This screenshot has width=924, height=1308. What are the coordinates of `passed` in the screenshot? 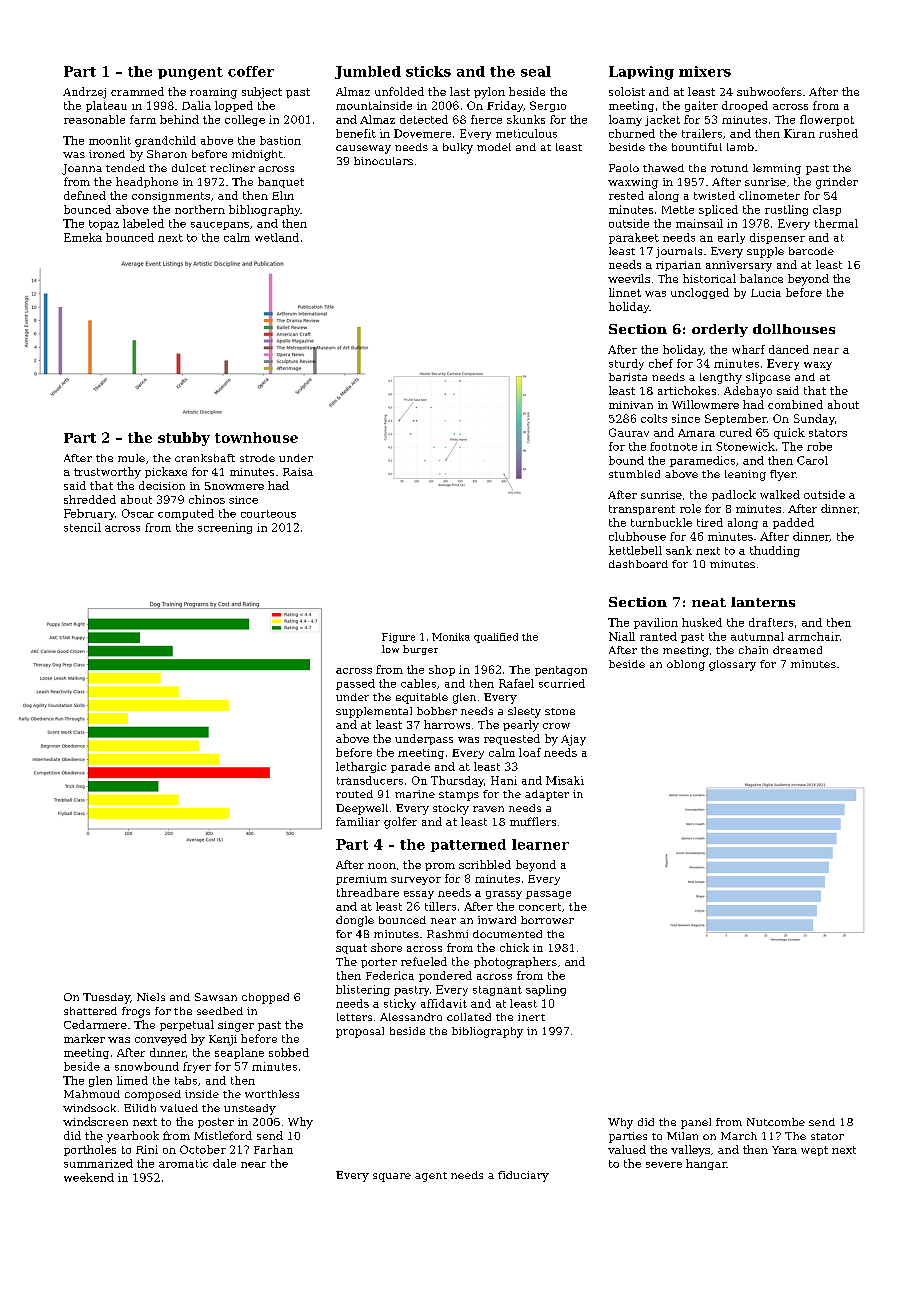 It's located at (355, 684).
